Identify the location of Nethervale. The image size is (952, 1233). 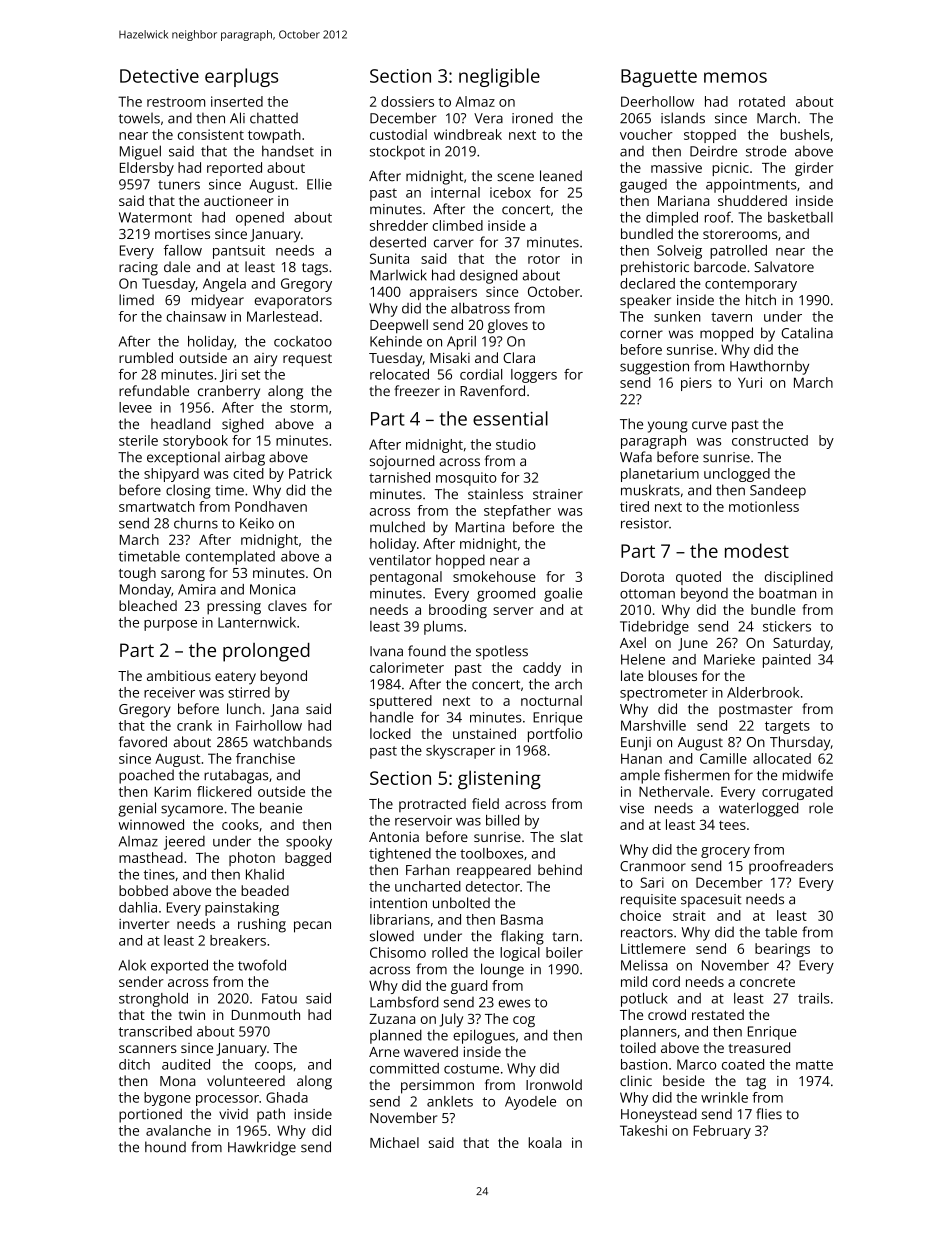
(674, 791).
